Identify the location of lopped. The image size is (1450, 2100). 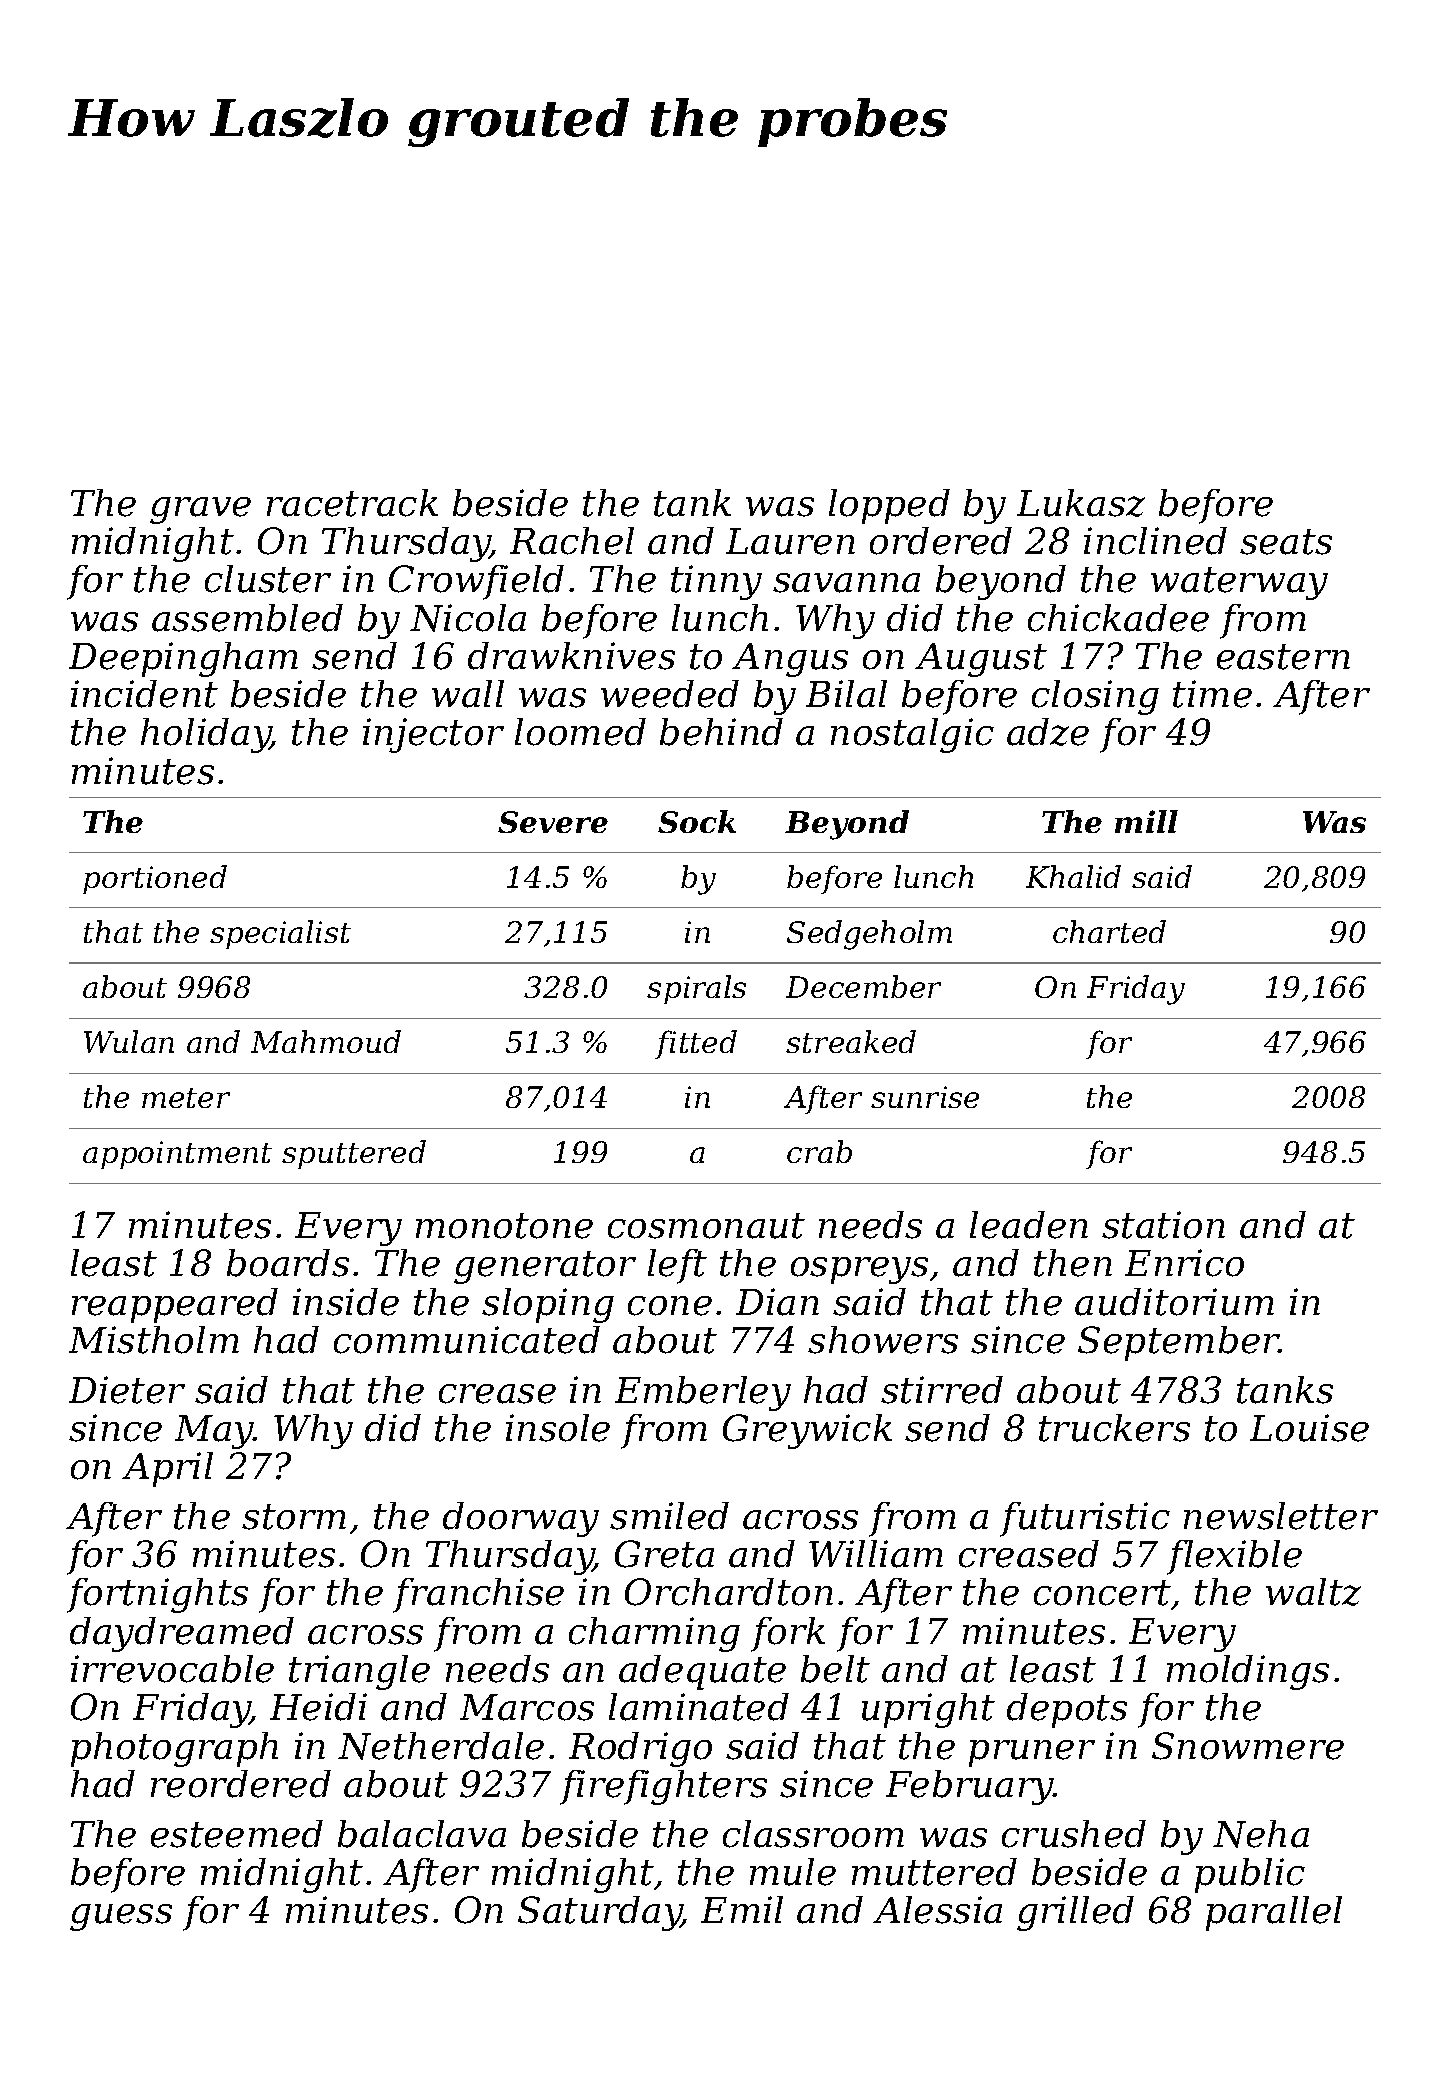
(889, 506).
